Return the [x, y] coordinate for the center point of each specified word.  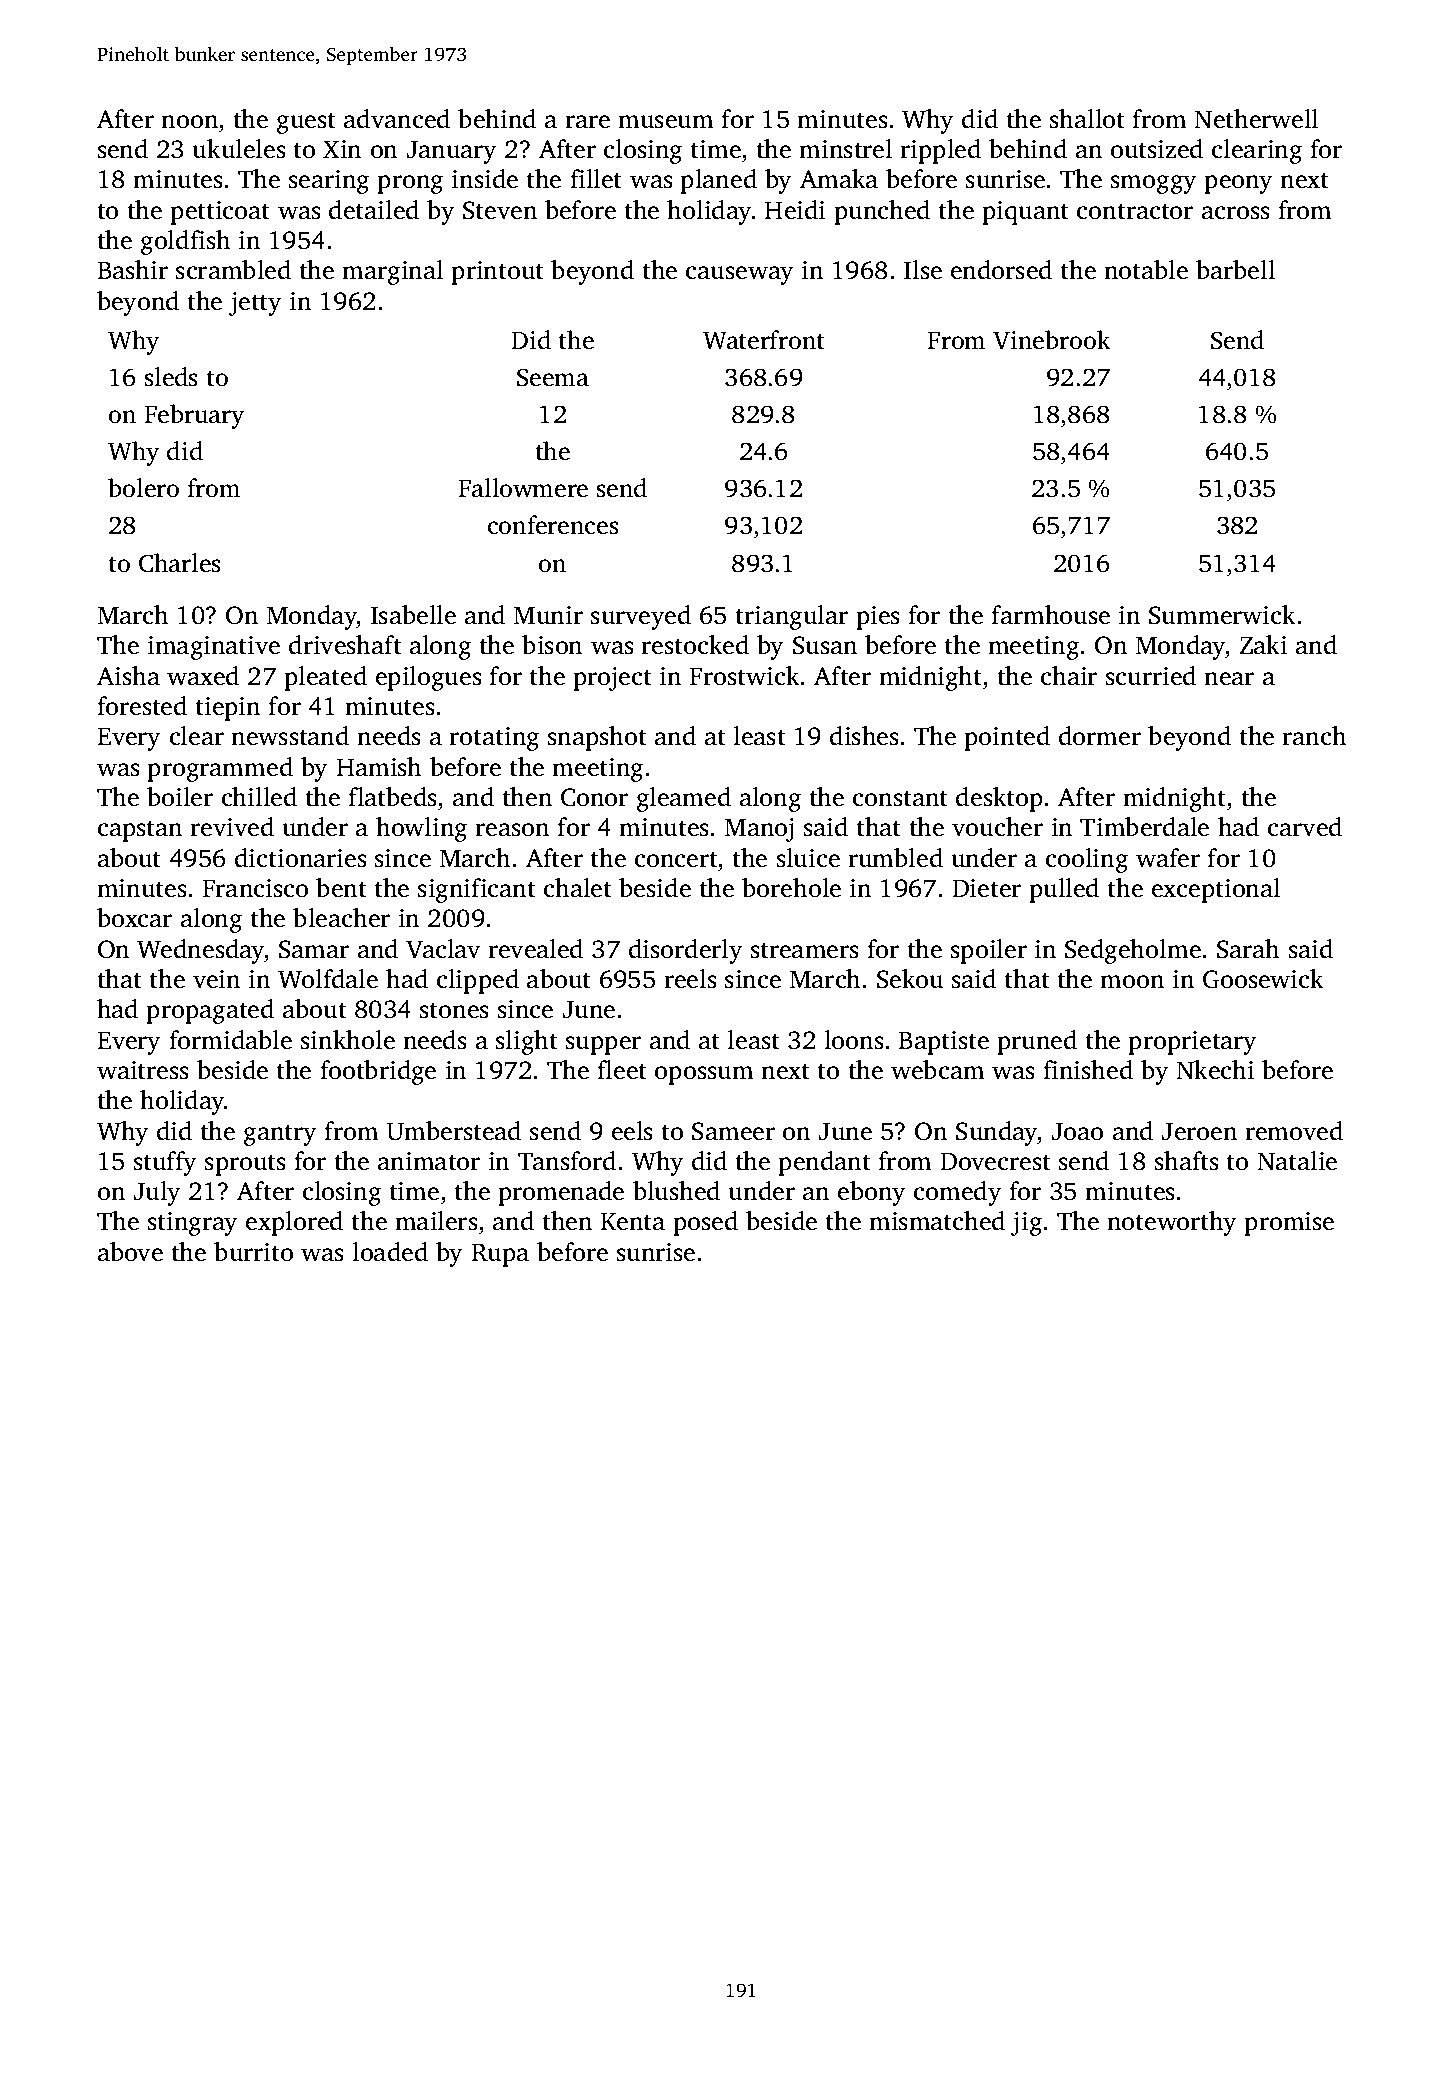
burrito [253, 1252]
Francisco [255, 888]
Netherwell [1256, 119]
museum [666, 122]
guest [306, 123]
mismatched [937, 1221]
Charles [179, 563]
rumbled [895, 858]
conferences [553, 525]
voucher [997, 827]
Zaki [1263, 645]
